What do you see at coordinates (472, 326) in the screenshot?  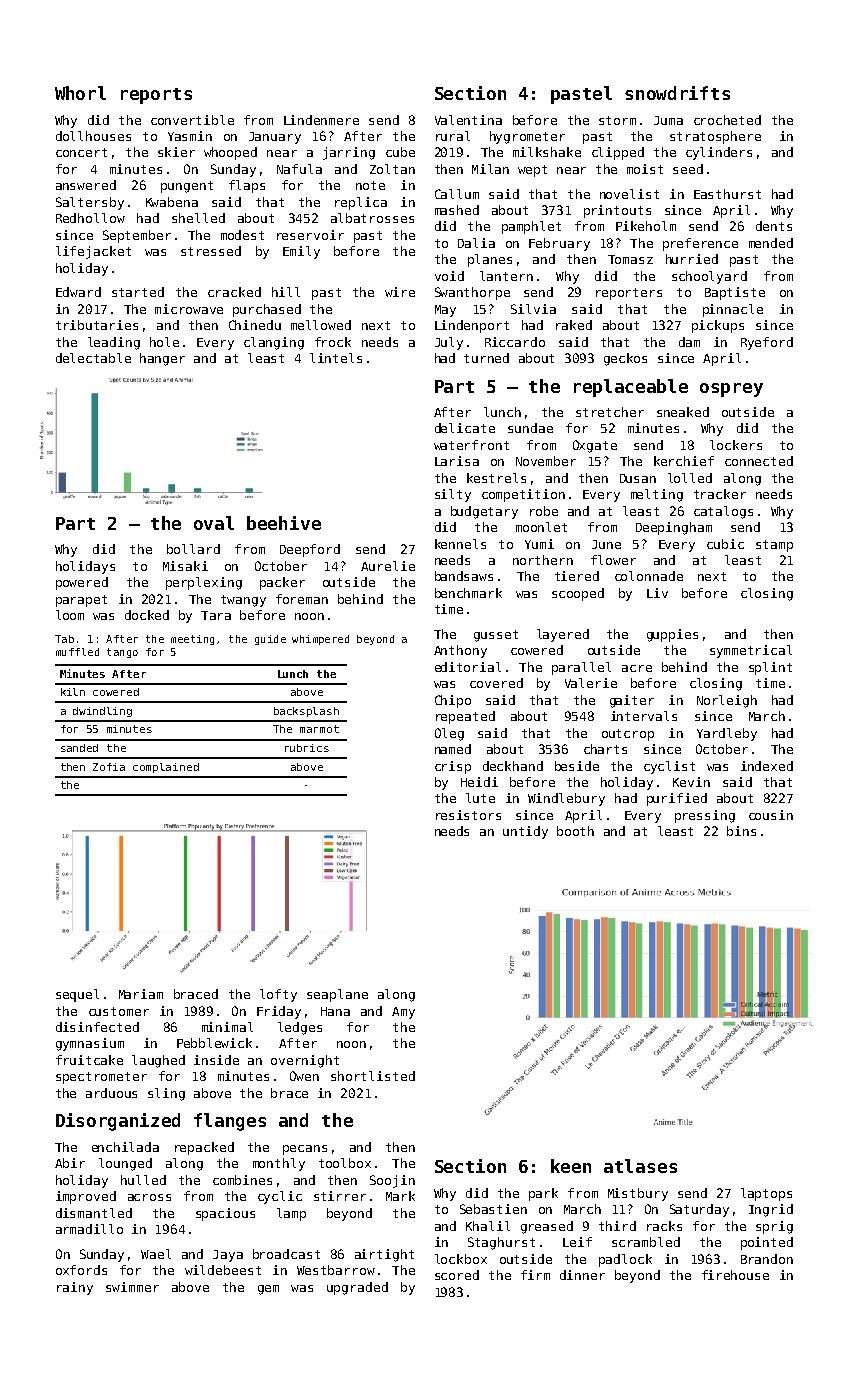 I see `Lindenport` at bounding box center [472, 326].
